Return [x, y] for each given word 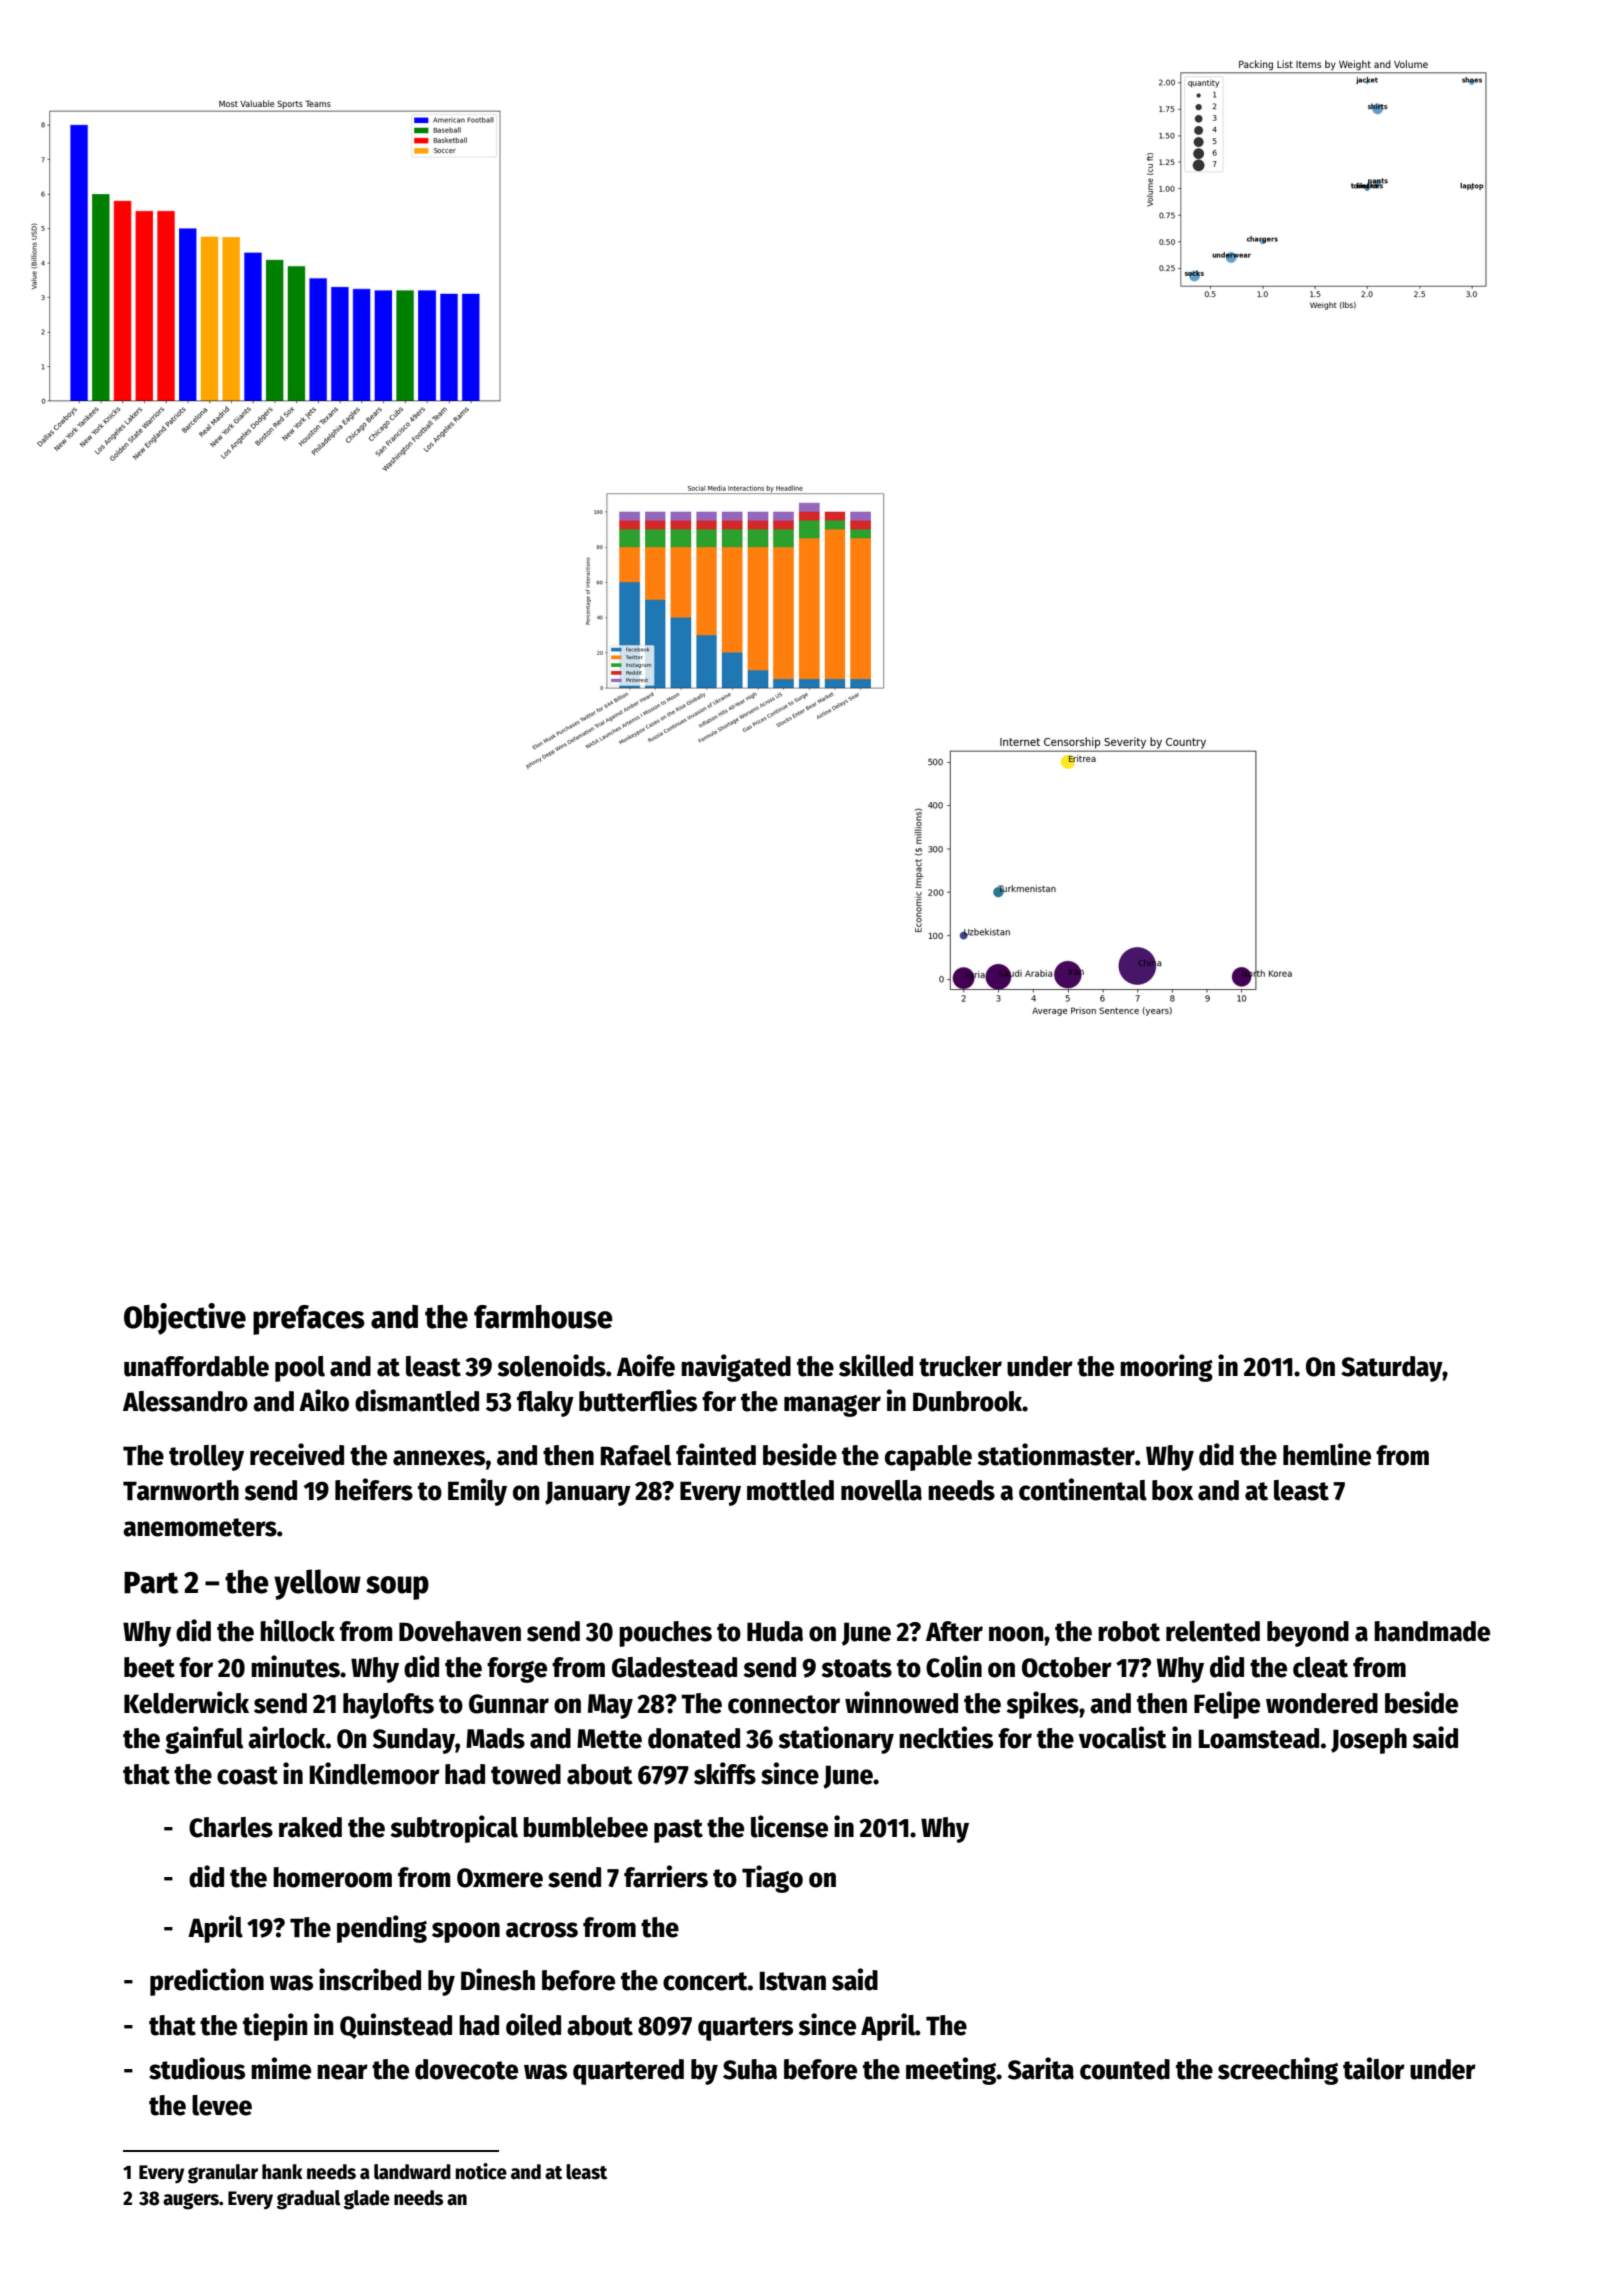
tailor [1374, 2068]
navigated [736, 1368]
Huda [775, 1631]
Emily [477, 1492]
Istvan [793, 1981]
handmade [1432, 1631]
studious [197, 2068]
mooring [1166, 1368]
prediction [207, 1982]
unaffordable [196, 1366]
